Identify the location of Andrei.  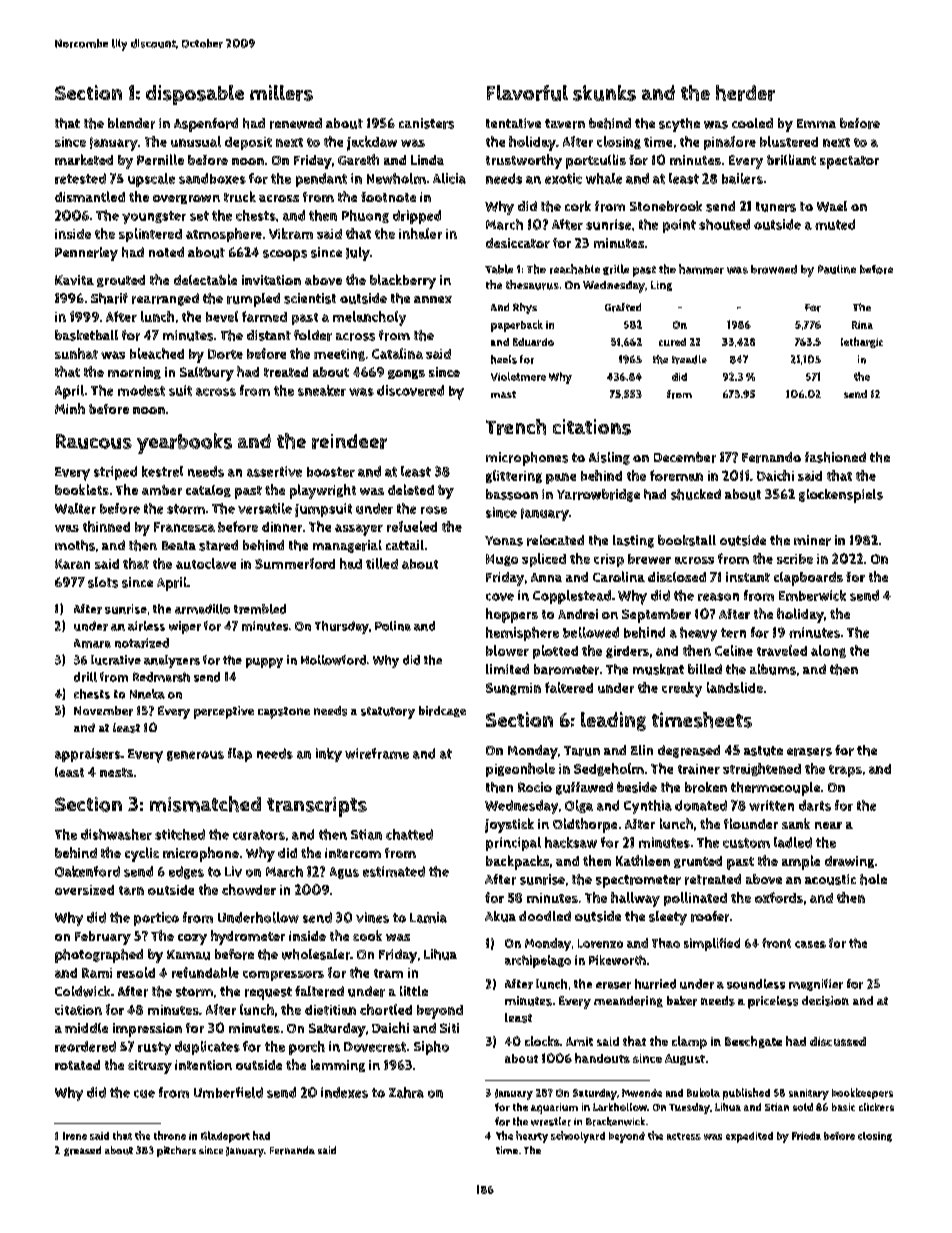
(578, 614).
